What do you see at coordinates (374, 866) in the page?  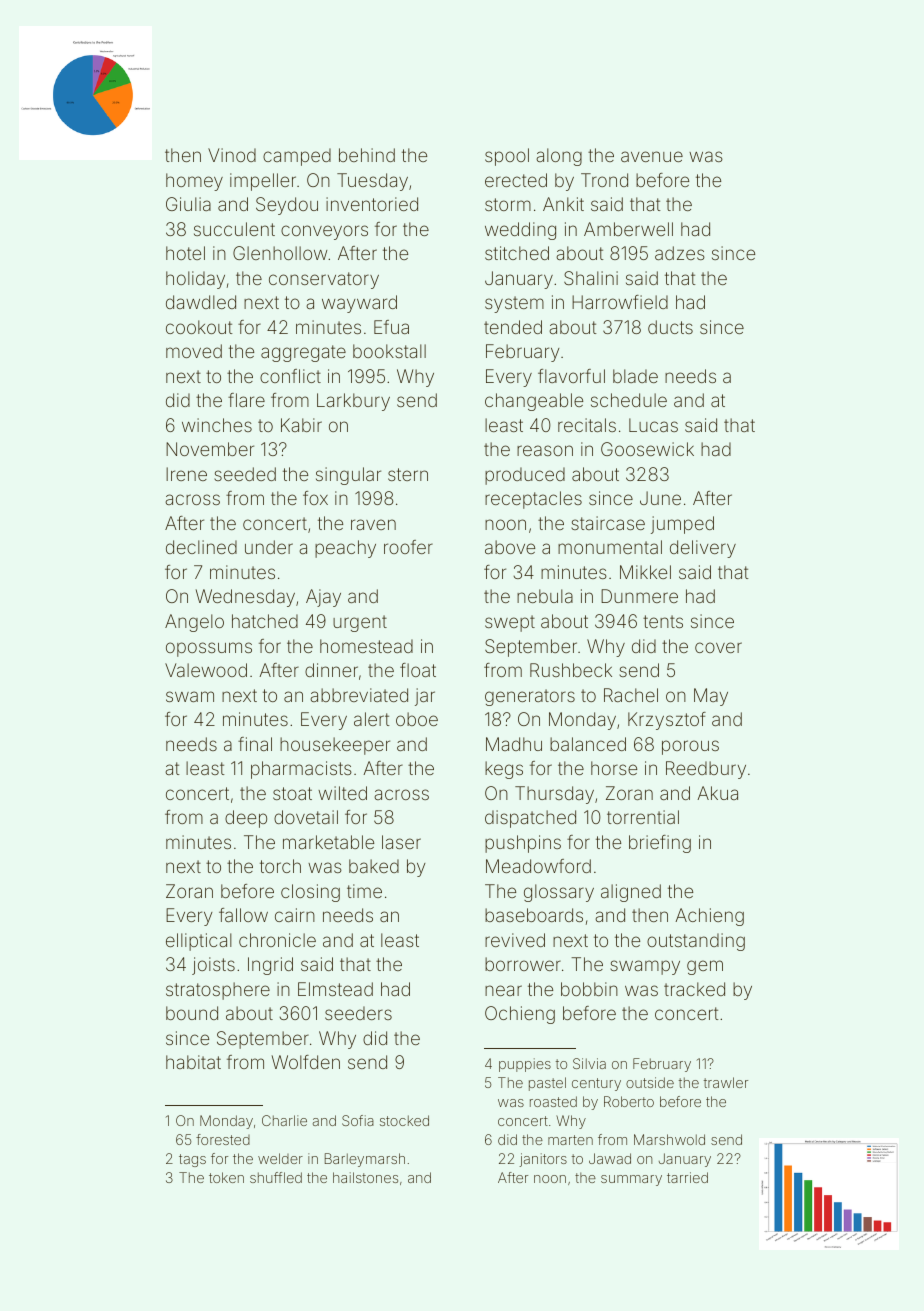 I see `baked` at bounding box center [374, 866].
